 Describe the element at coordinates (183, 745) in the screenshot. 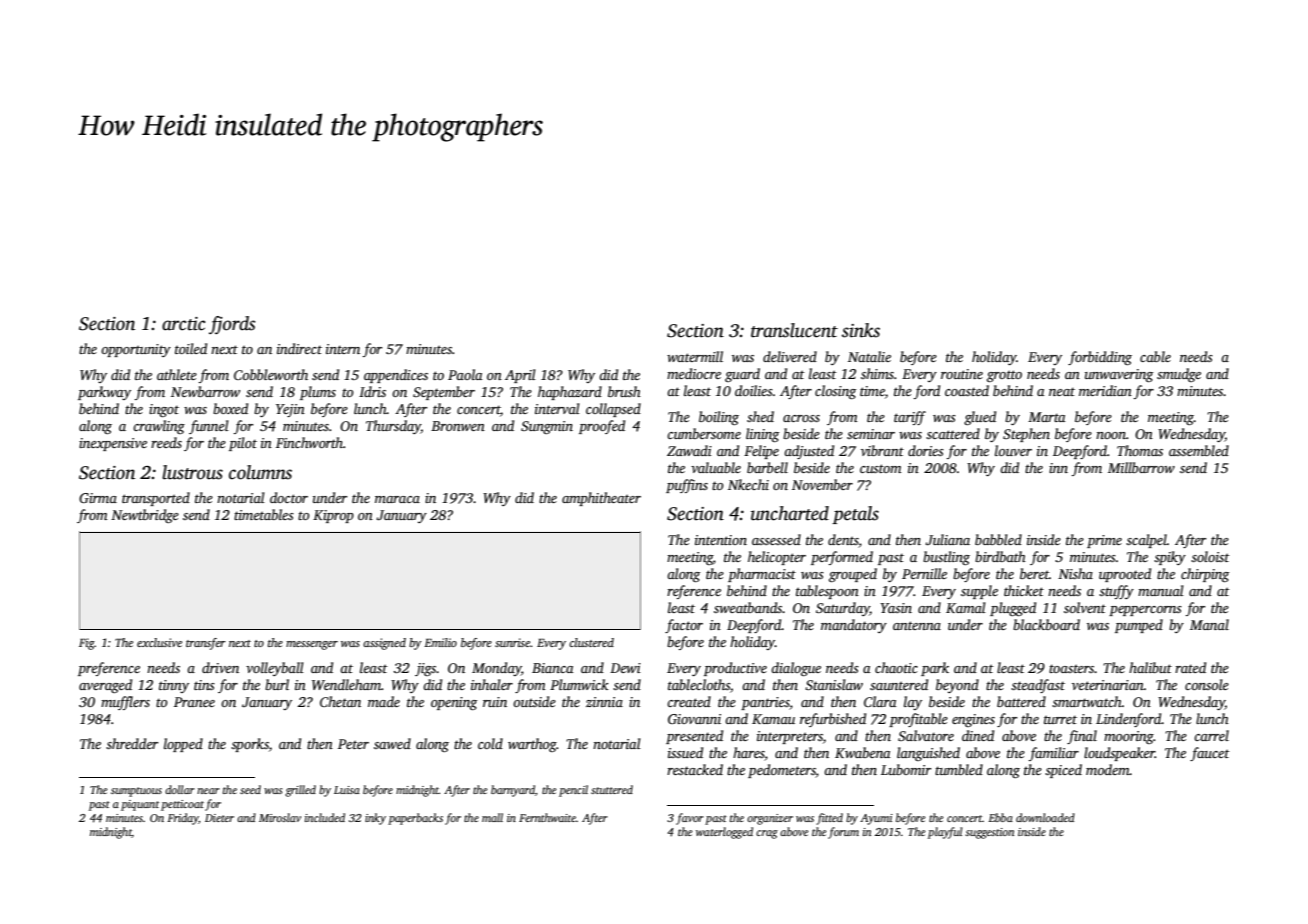

I see `lopped` at that location.
